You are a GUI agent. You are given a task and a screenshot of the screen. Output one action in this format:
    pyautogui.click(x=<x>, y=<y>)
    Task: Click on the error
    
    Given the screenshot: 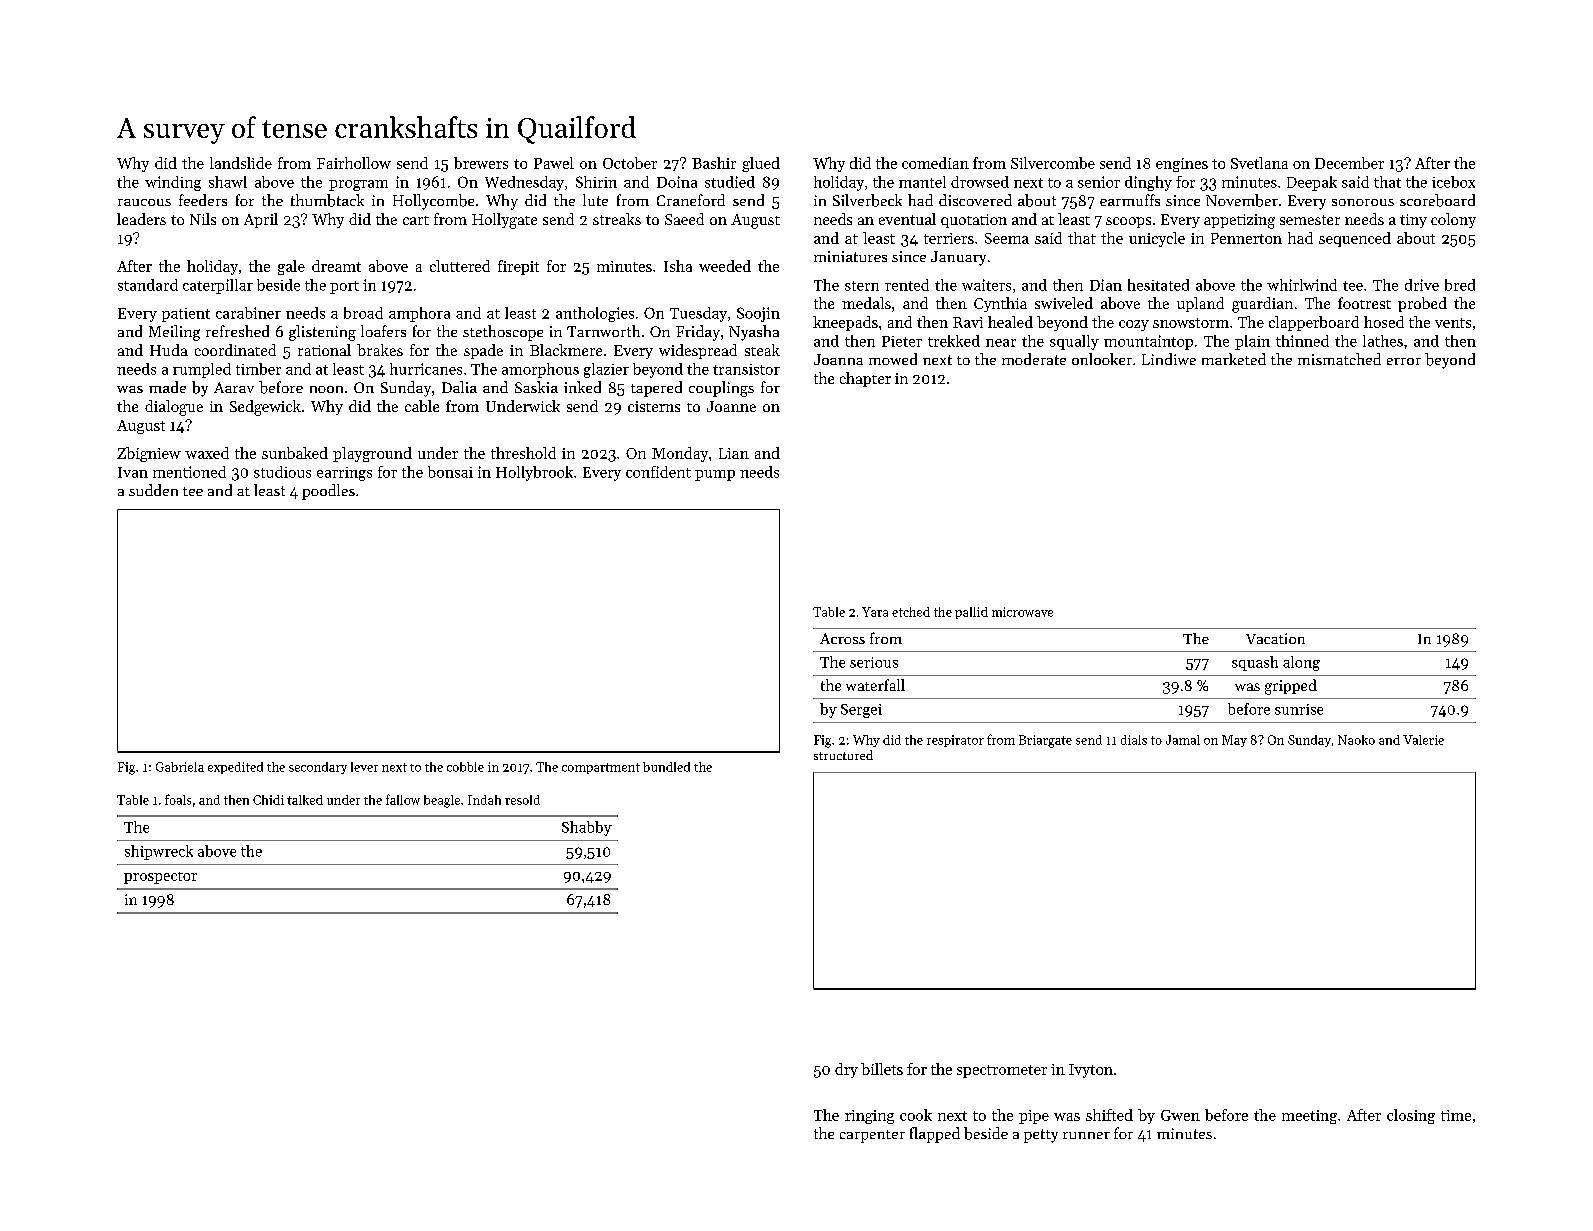 What is the action you would take?
    pyautogui.click(x=1404, y=361)
